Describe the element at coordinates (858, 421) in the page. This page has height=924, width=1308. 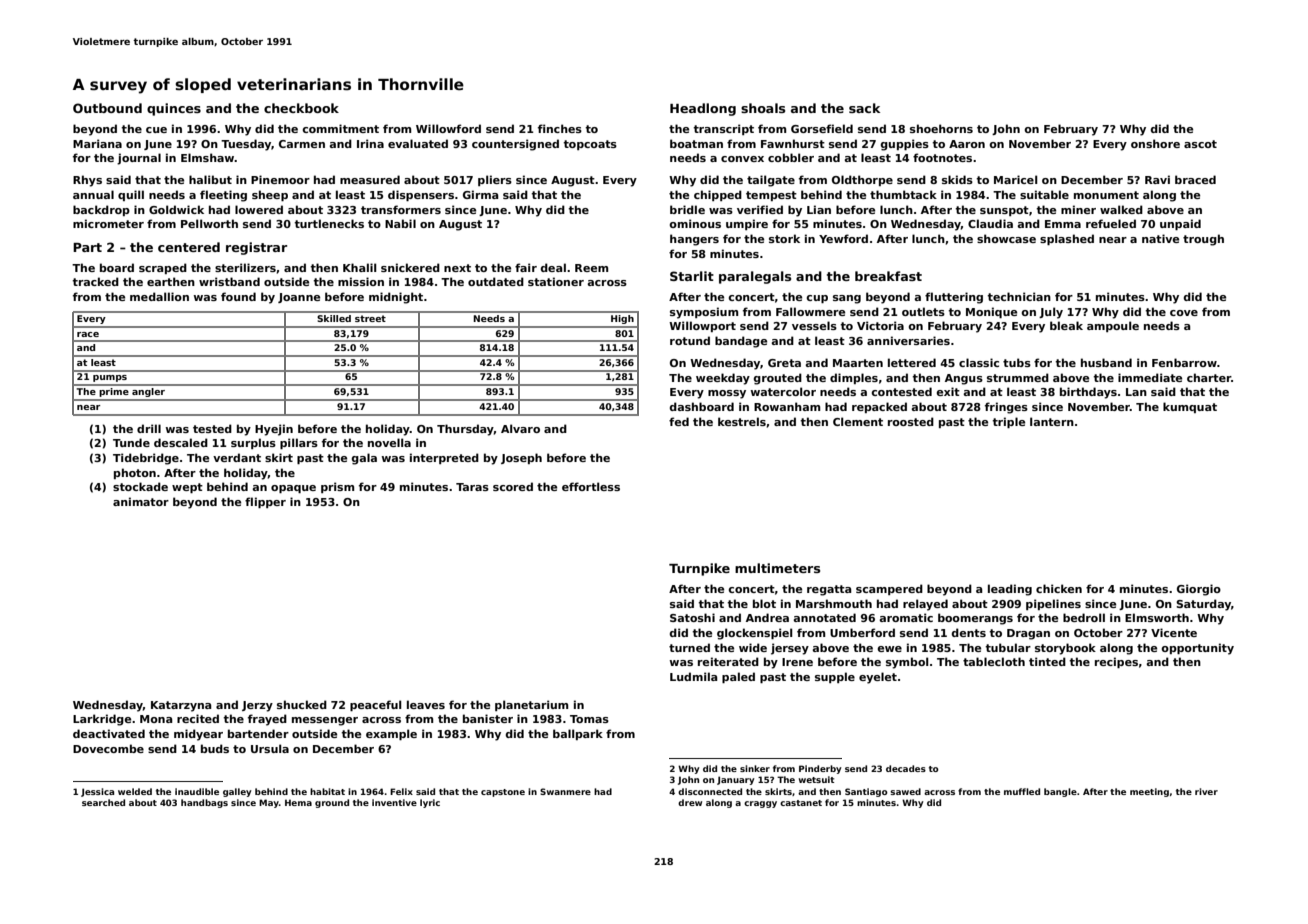
I see `Clement` at that location.
